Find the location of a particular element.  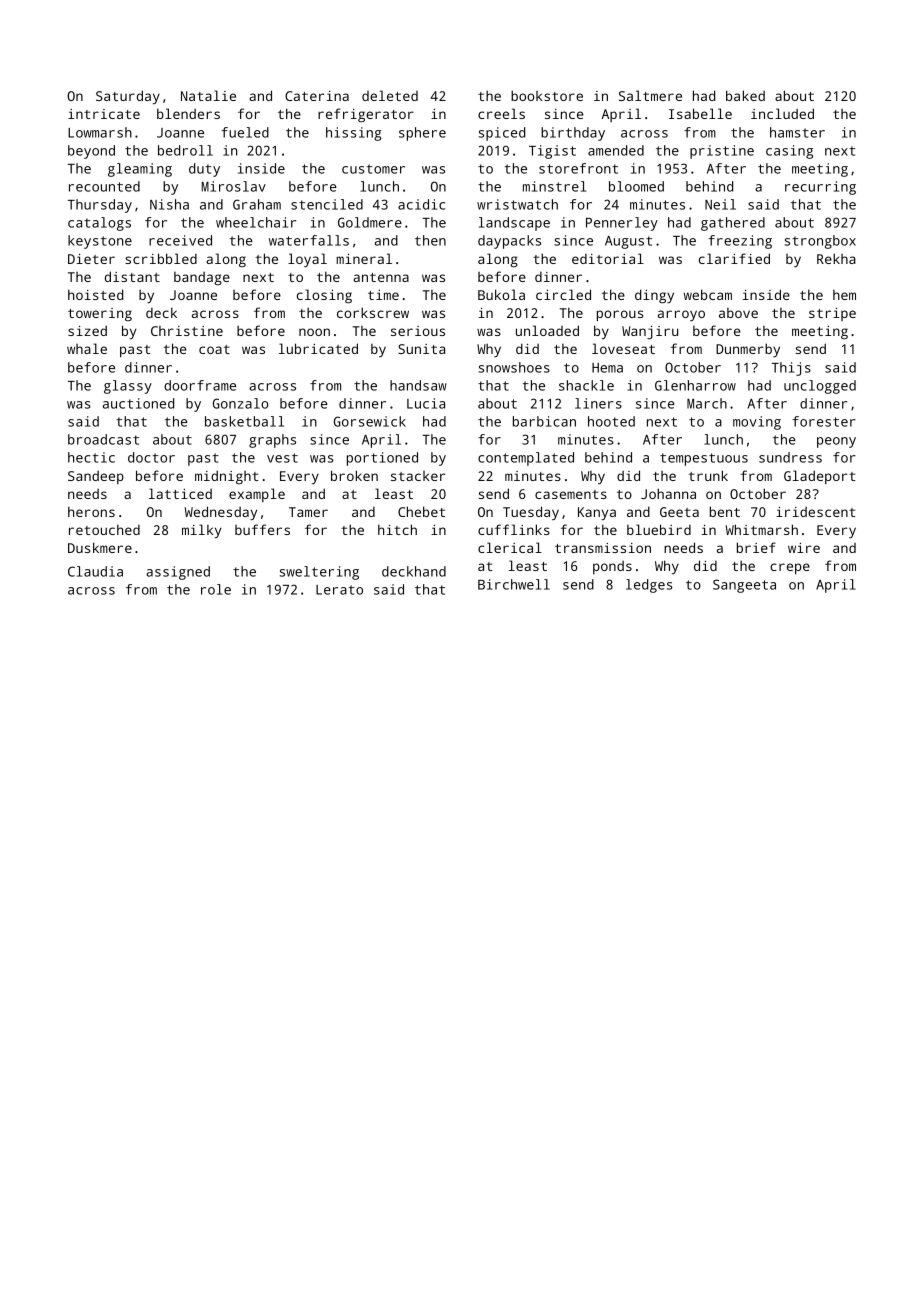

acidic is located at coordinates (421, 204).
